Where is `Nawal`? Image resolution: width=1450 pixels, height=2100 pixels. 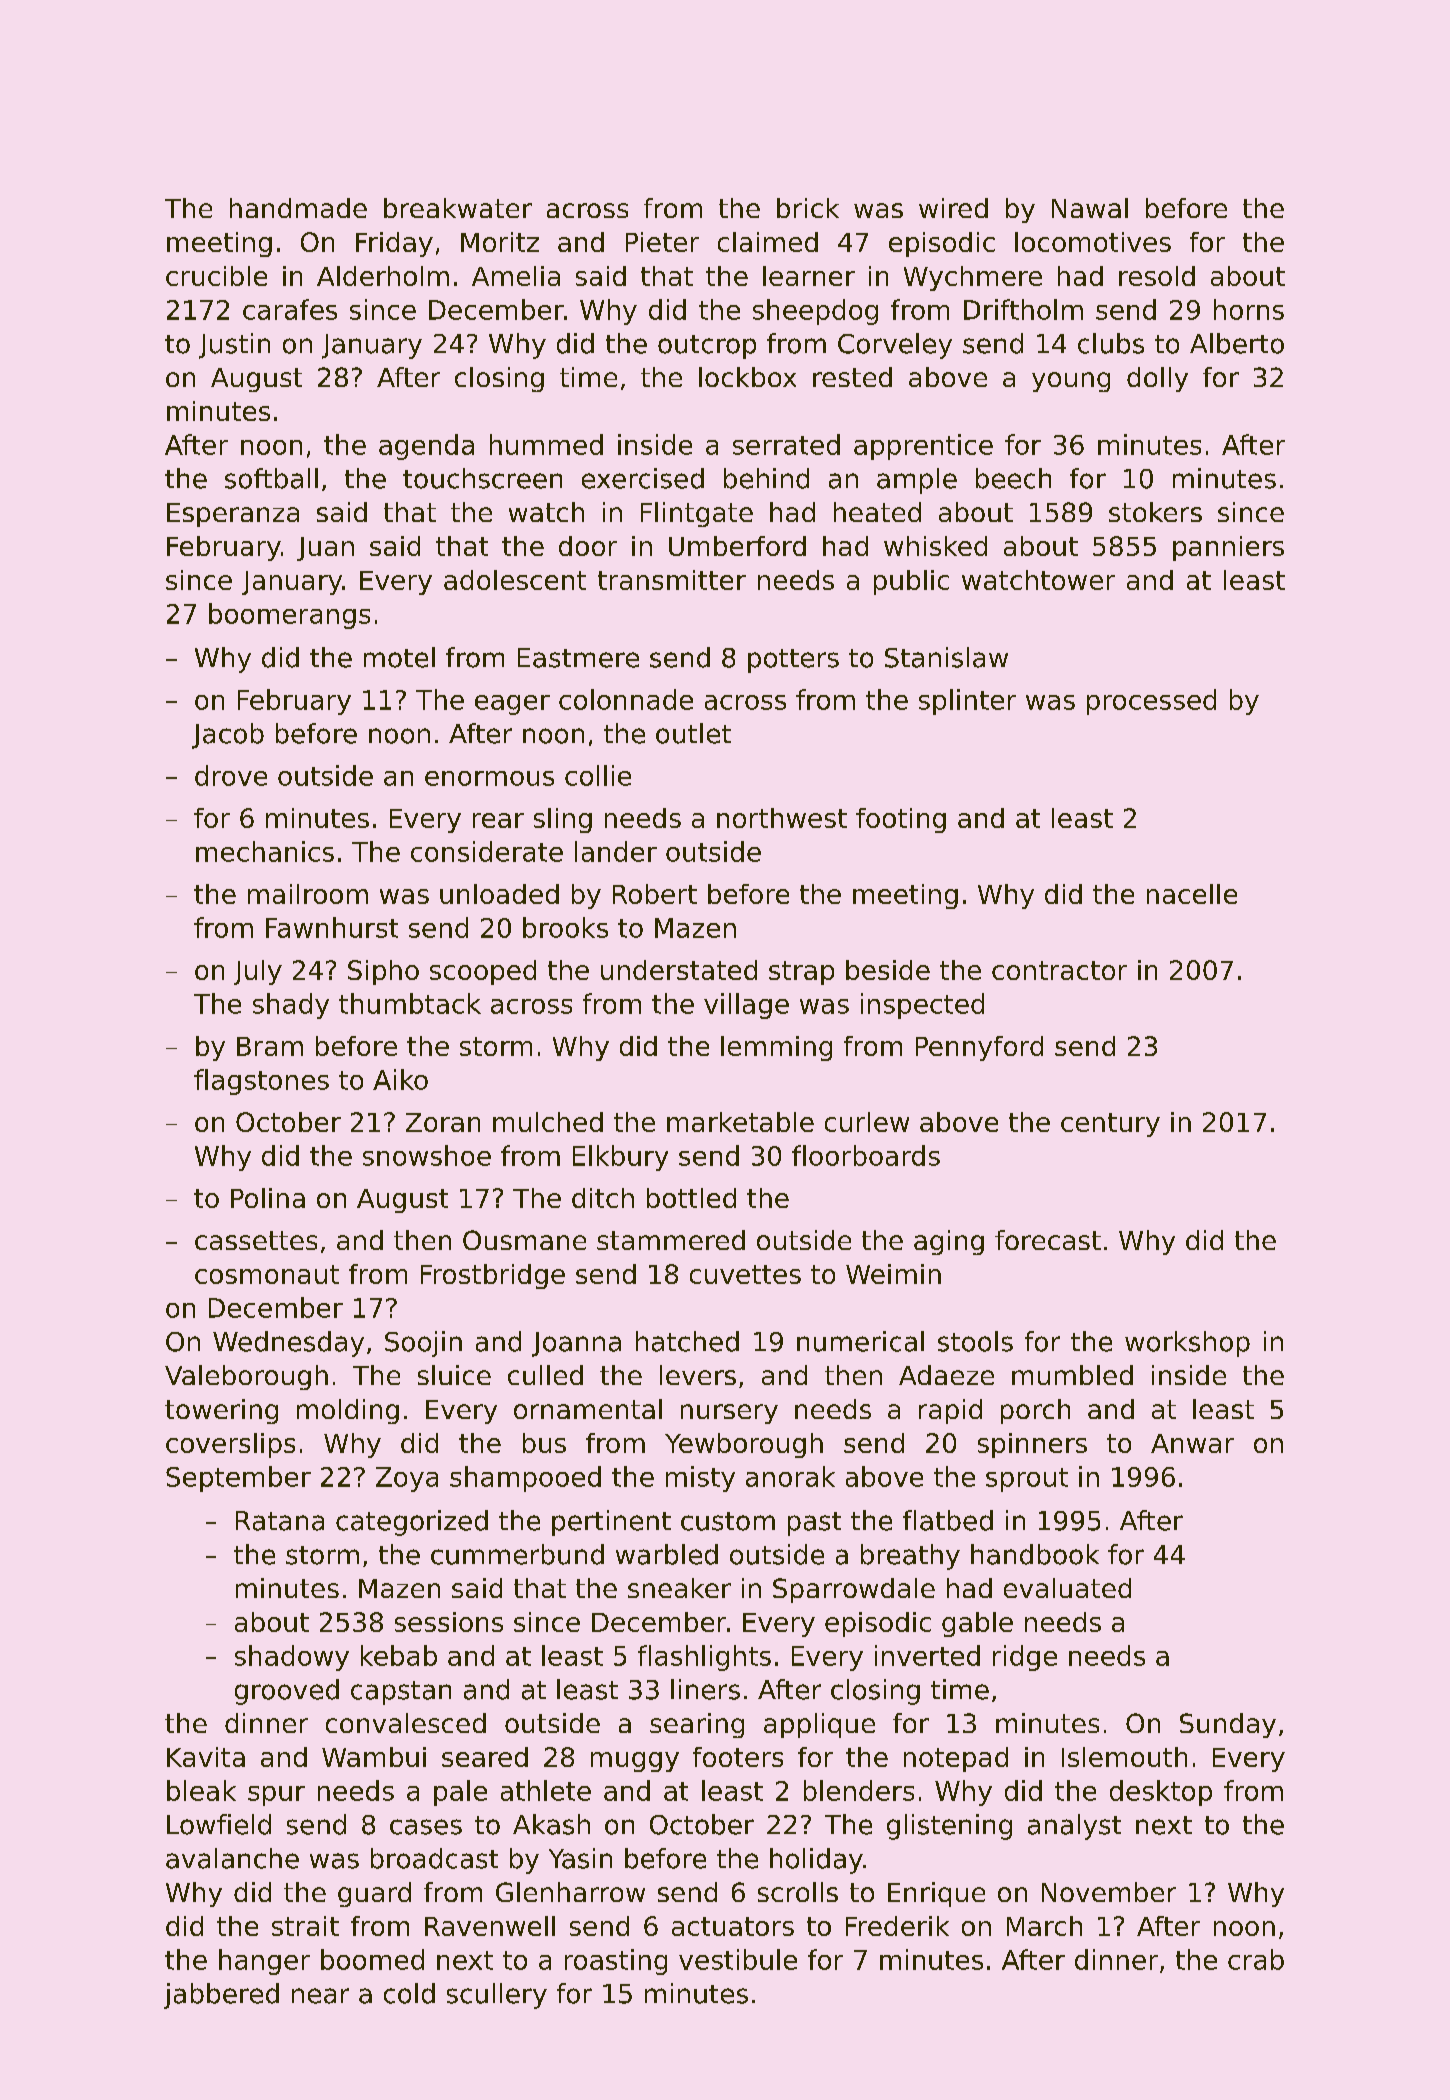
Nawal is located at coordinates (1090, 208).
